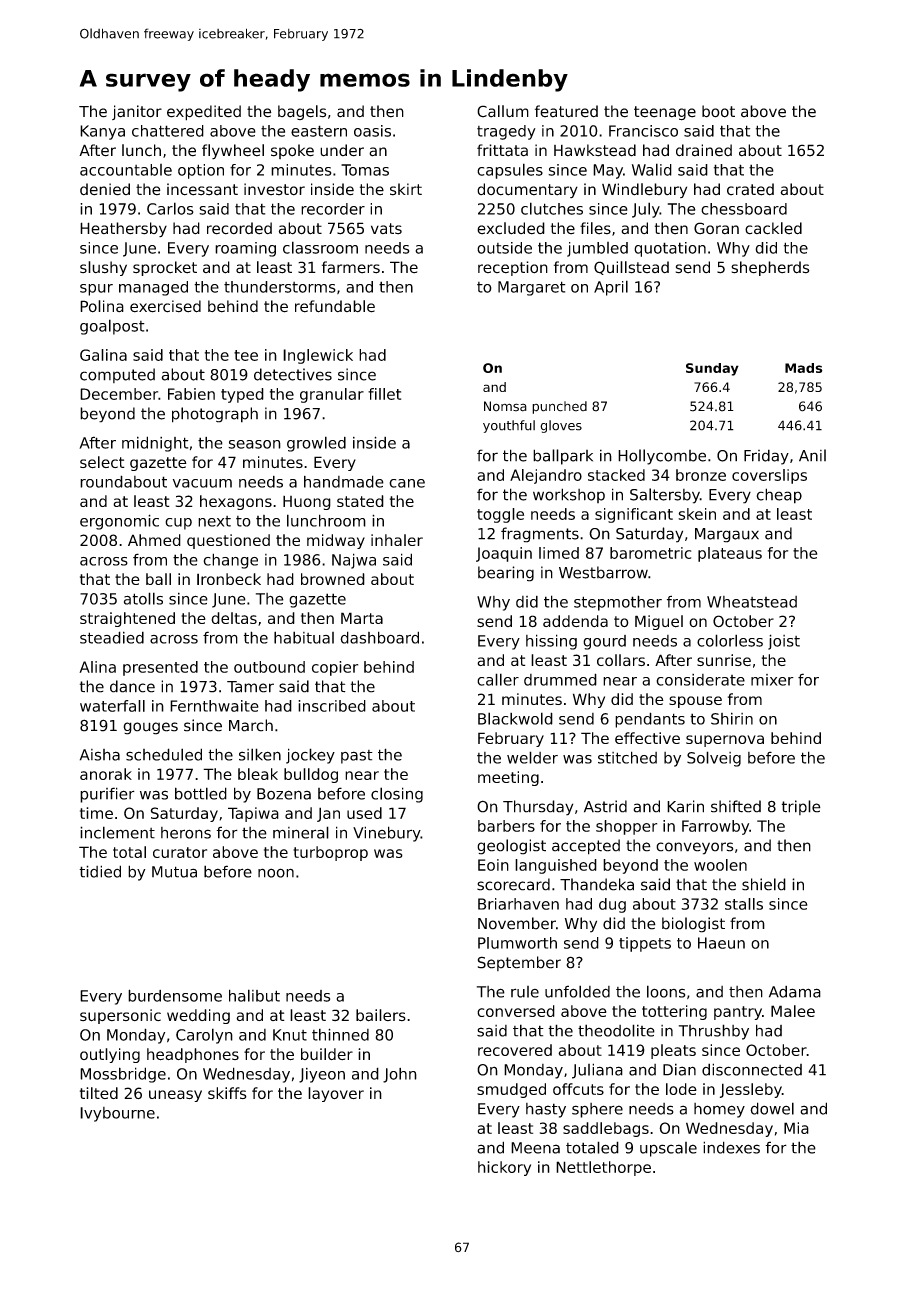  What do you see at coordinates (274, 189) in the screenshot?
I see `investor` at bounding box center [274, 189].
